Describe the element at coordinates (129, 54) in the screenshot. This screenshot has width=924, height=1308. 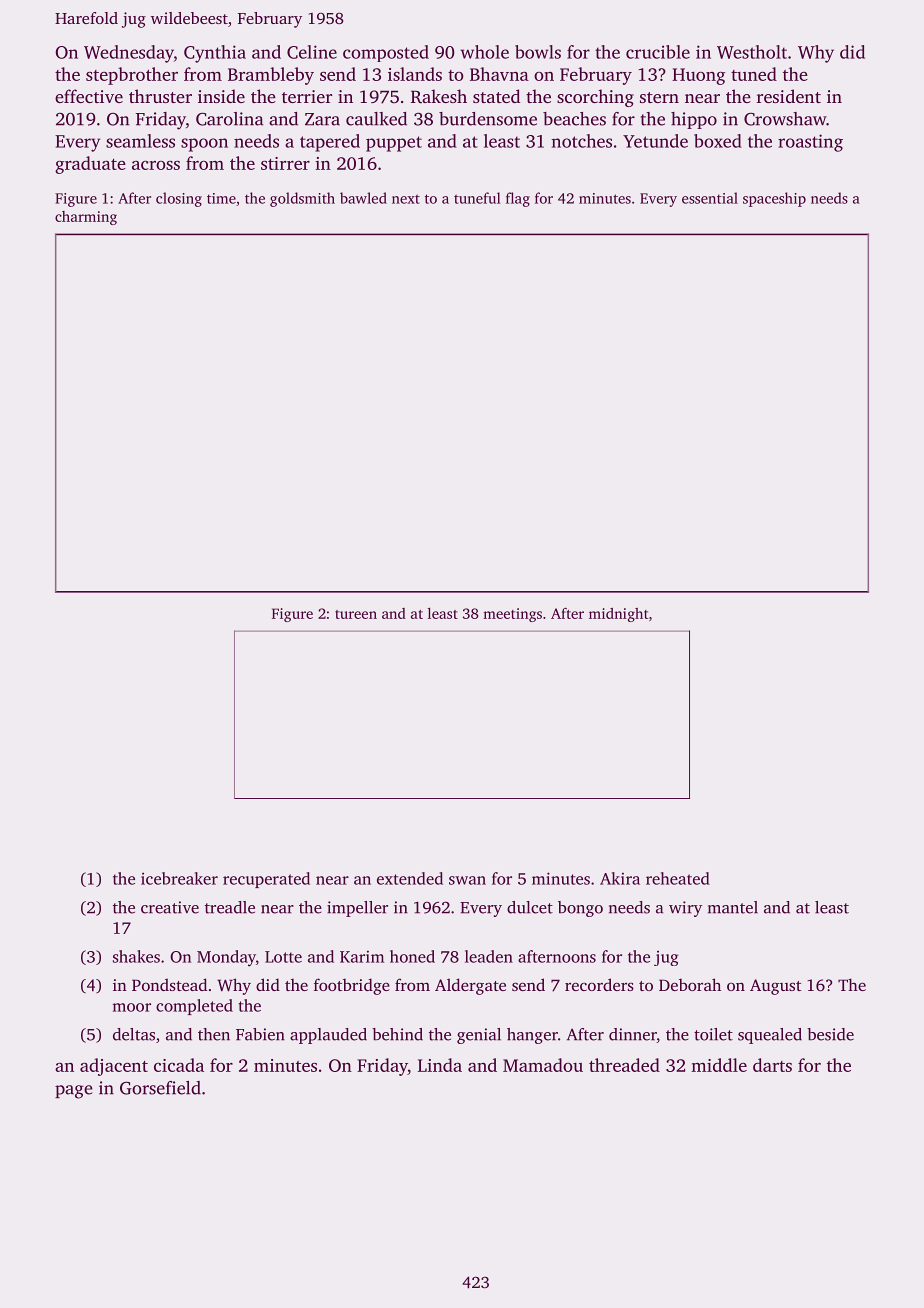
I see `Wednesday` at that location.
